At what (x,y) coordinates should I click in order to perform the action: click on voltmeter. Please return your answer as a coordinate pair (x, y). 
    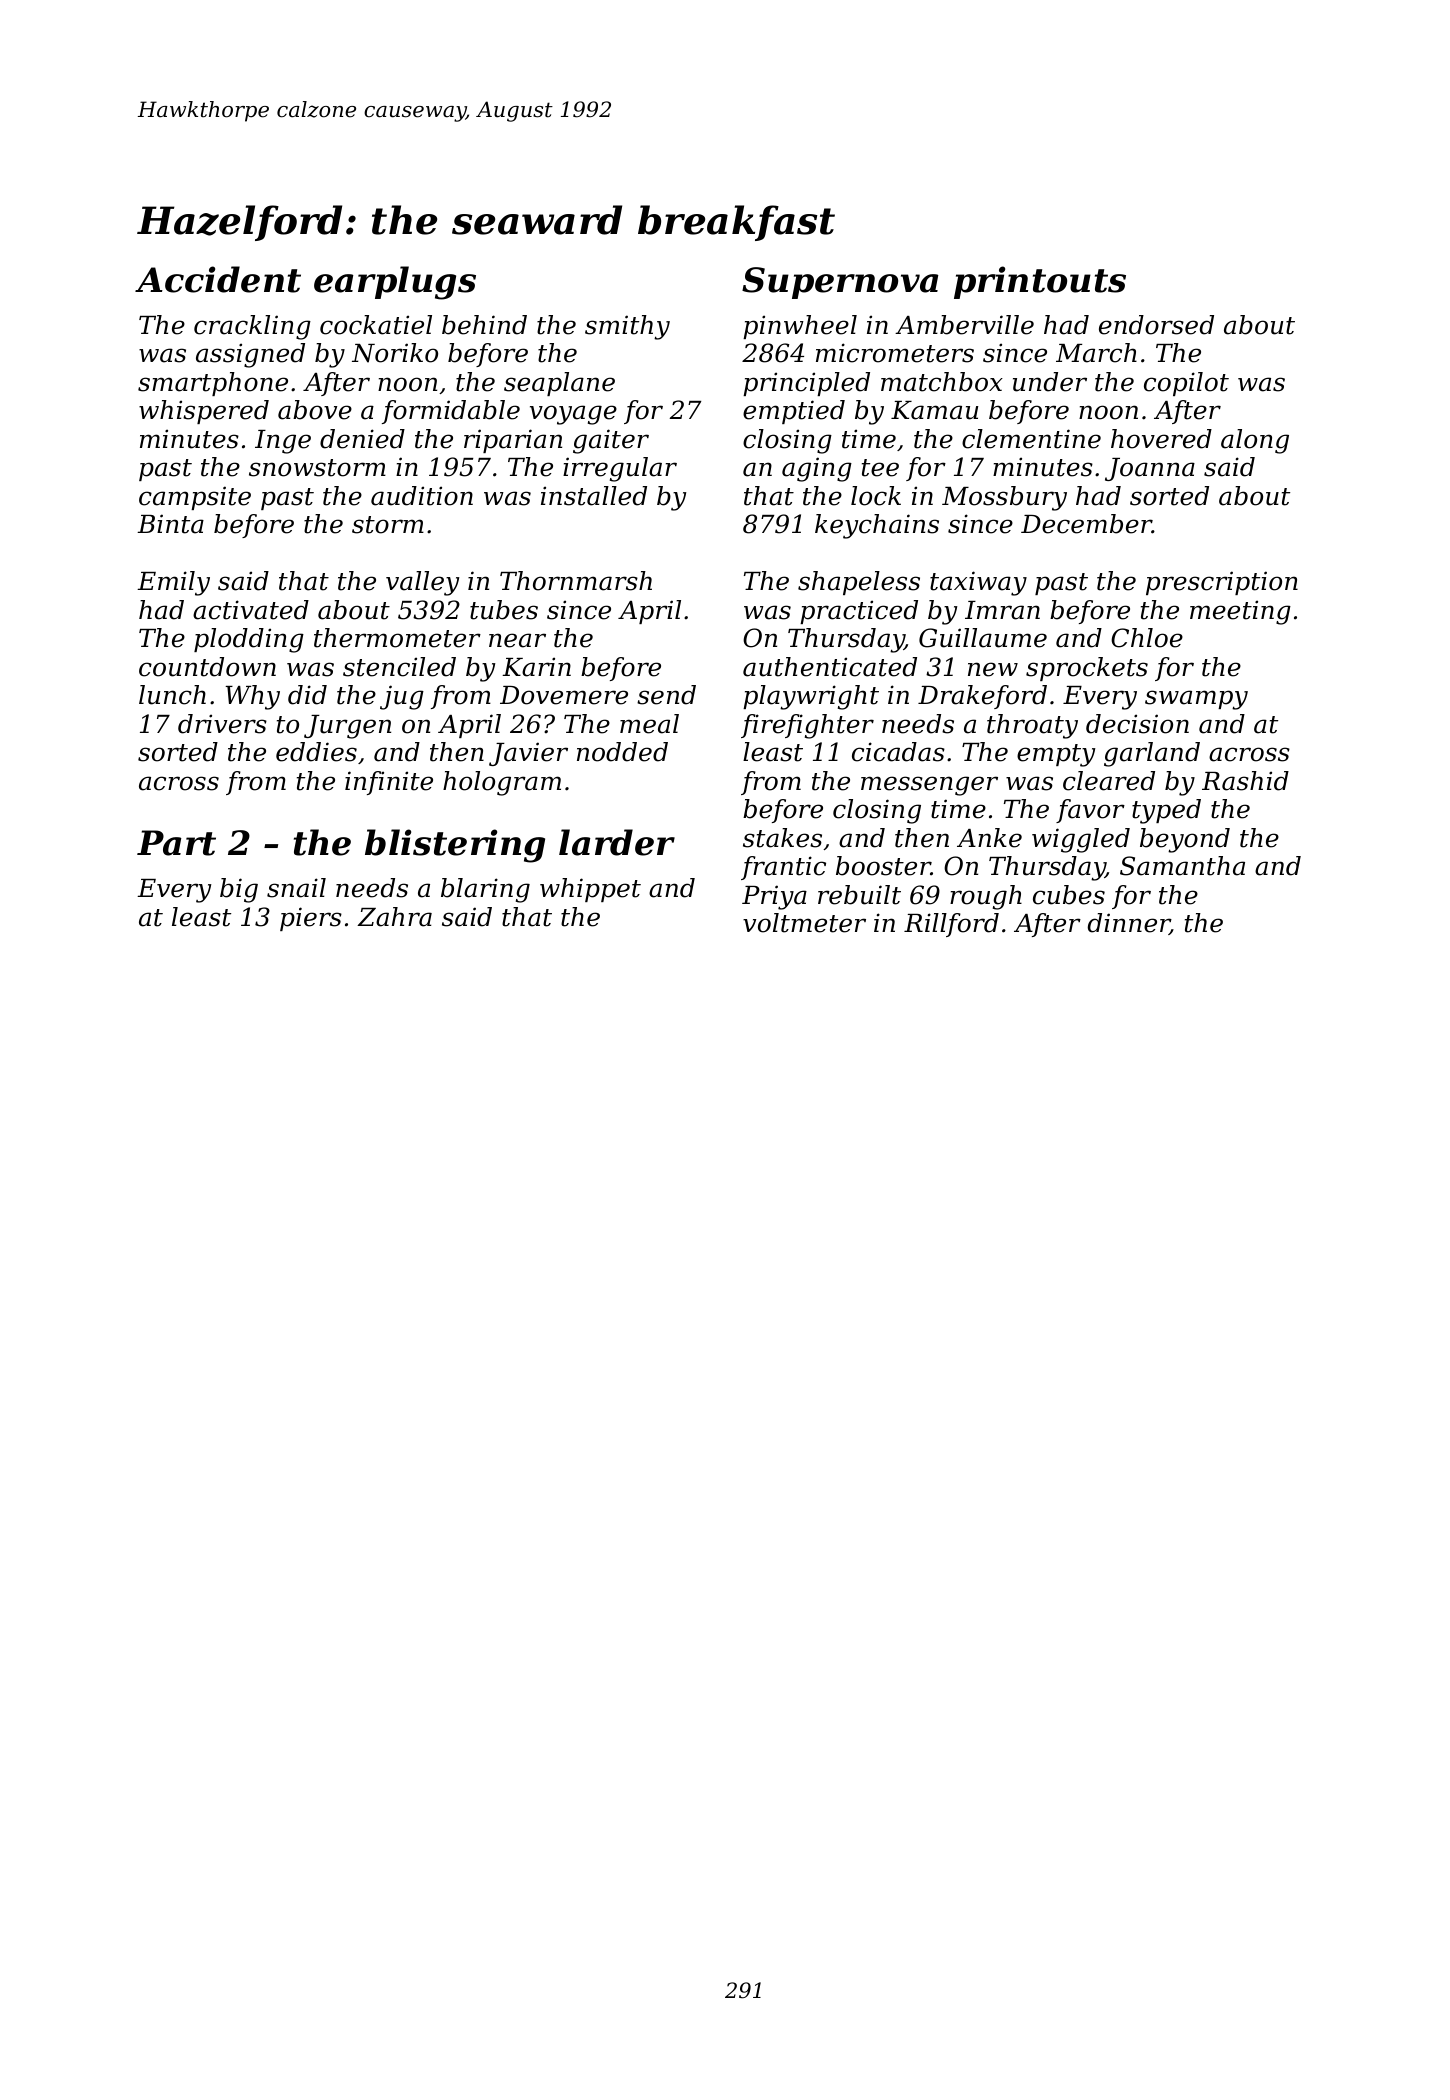
    Looking at the image, I should click on (804, 923).
